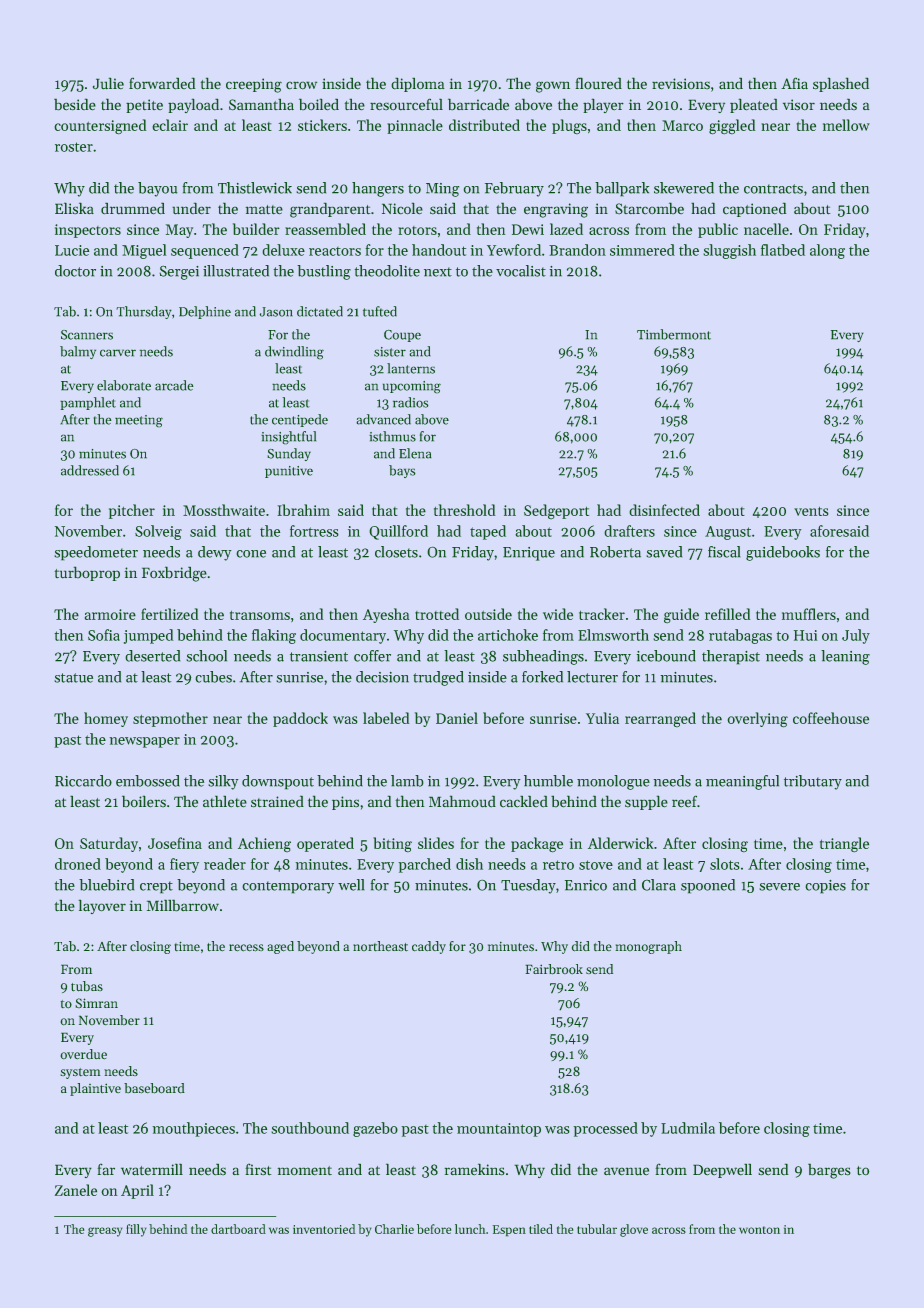 Image resolution: width=924 pixels, height=1308 pixels. I want to click on icebound, so click(666, 656).
